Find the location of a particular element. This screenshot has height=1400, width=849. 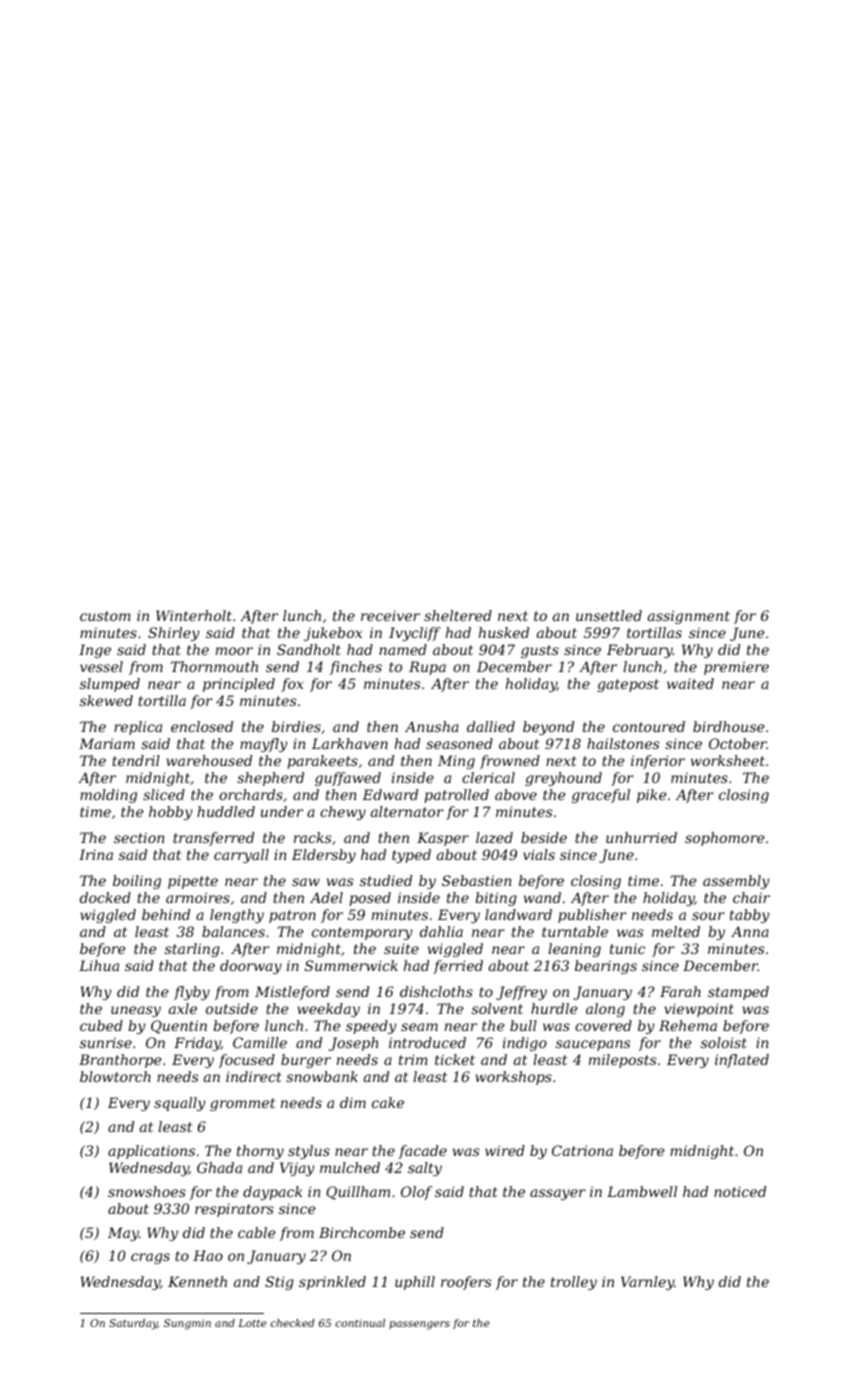

Saturday is located at coordinates (133, 1324).
